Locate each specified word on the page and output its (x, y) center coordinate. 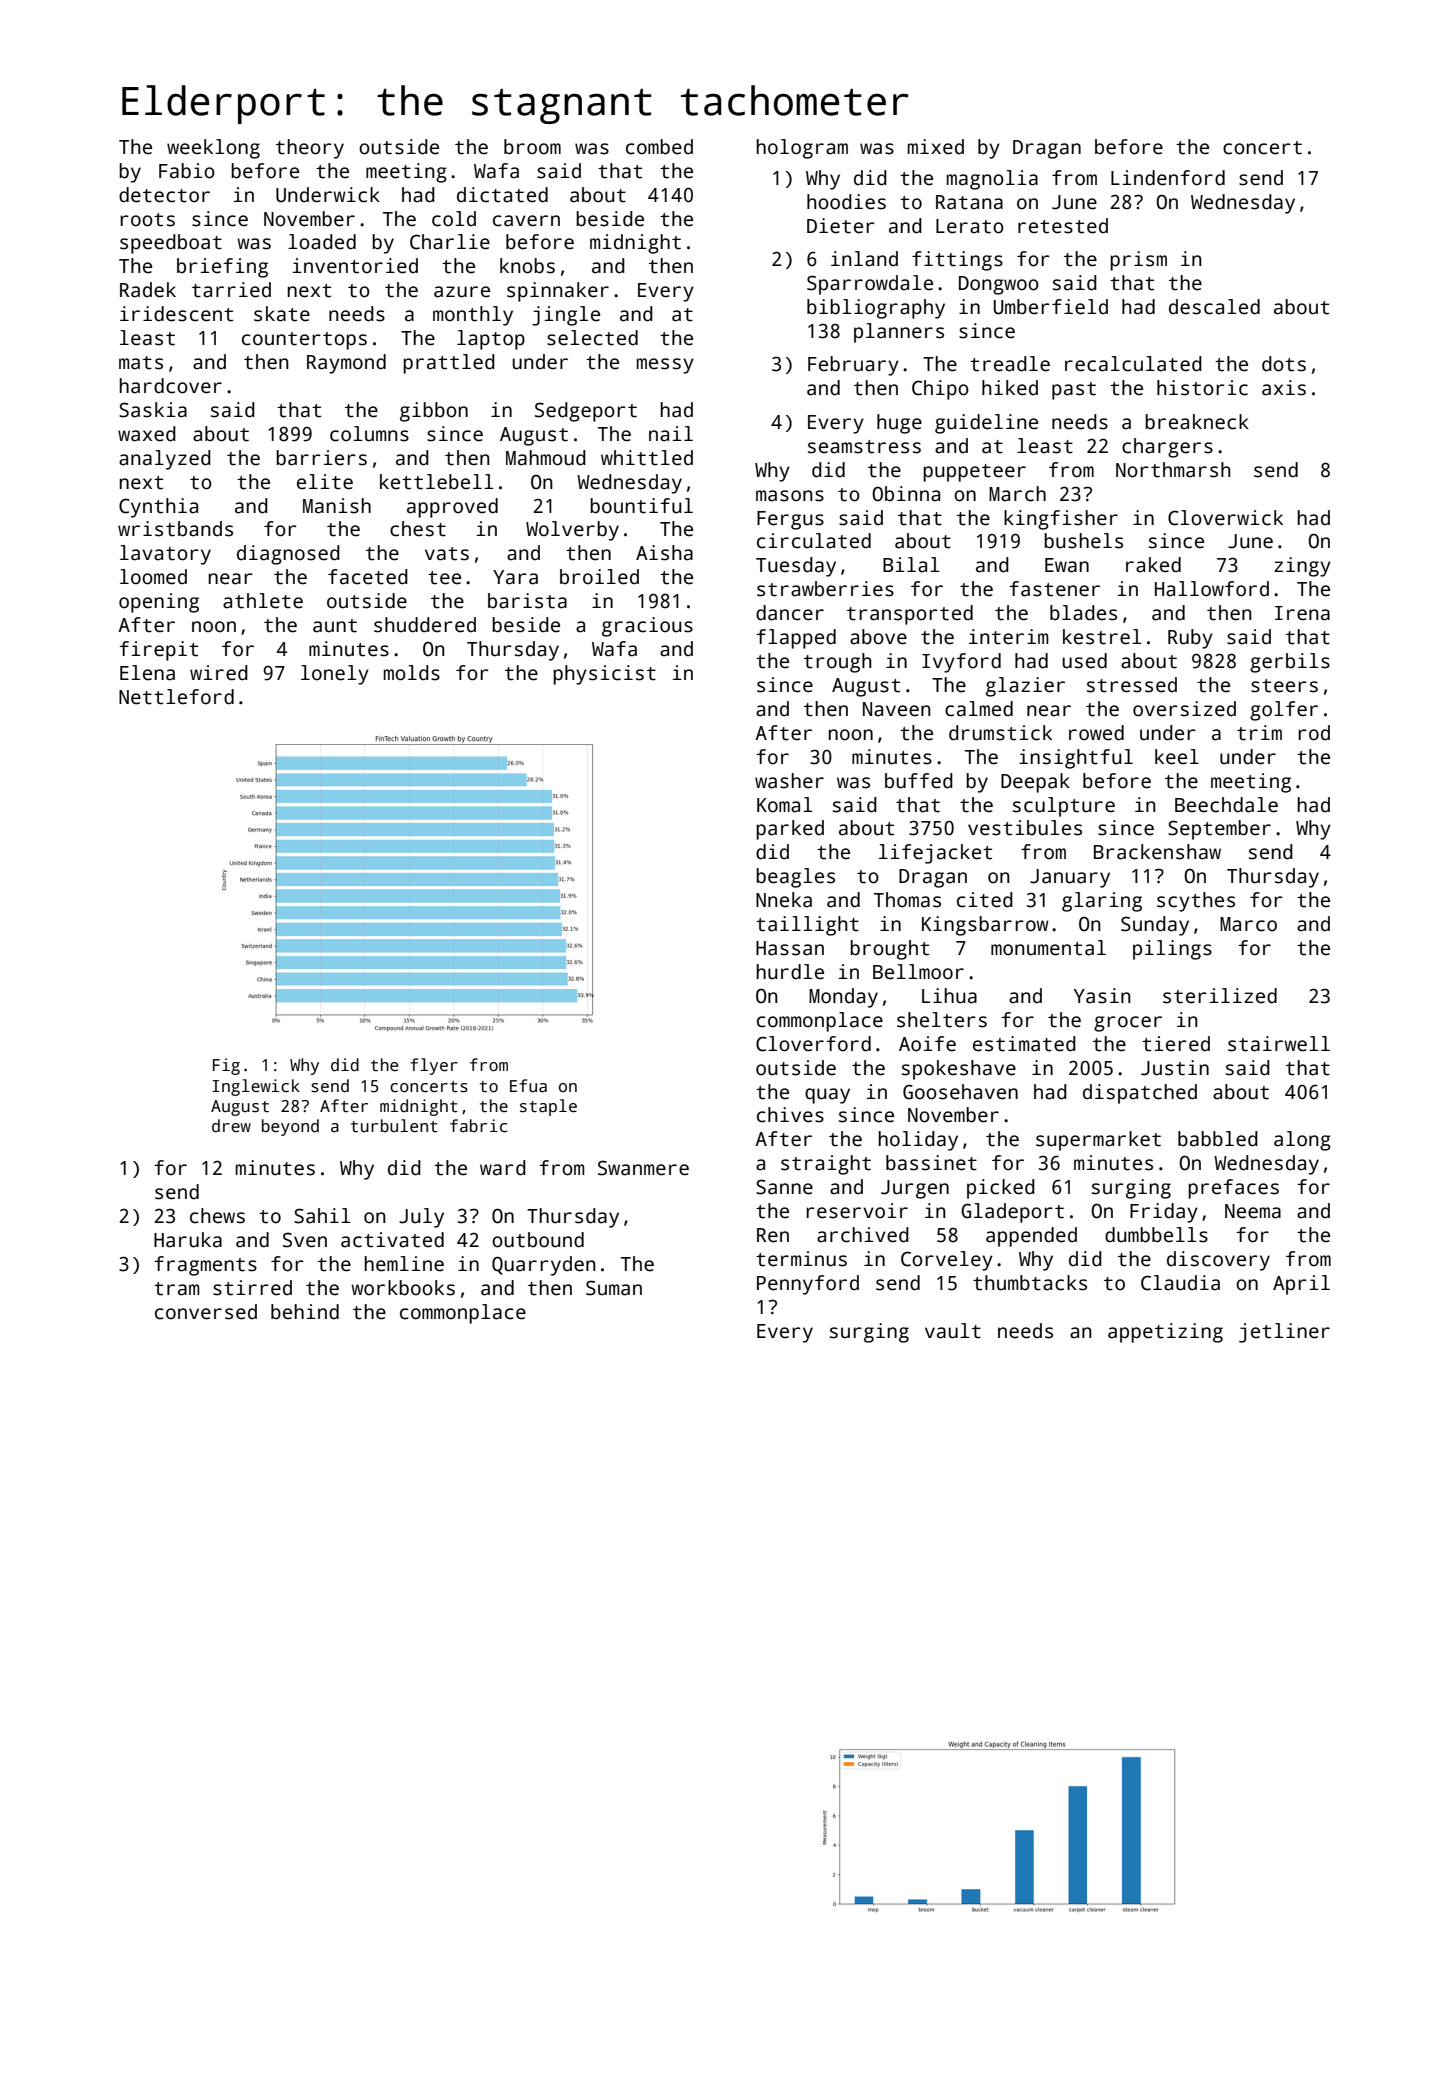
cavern (526, 221)
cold (454, 219)
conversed (206, 1312)
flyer (434, 1066)
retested (1063, 226)
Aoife (927, 1044)
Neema (1253, 1211)
